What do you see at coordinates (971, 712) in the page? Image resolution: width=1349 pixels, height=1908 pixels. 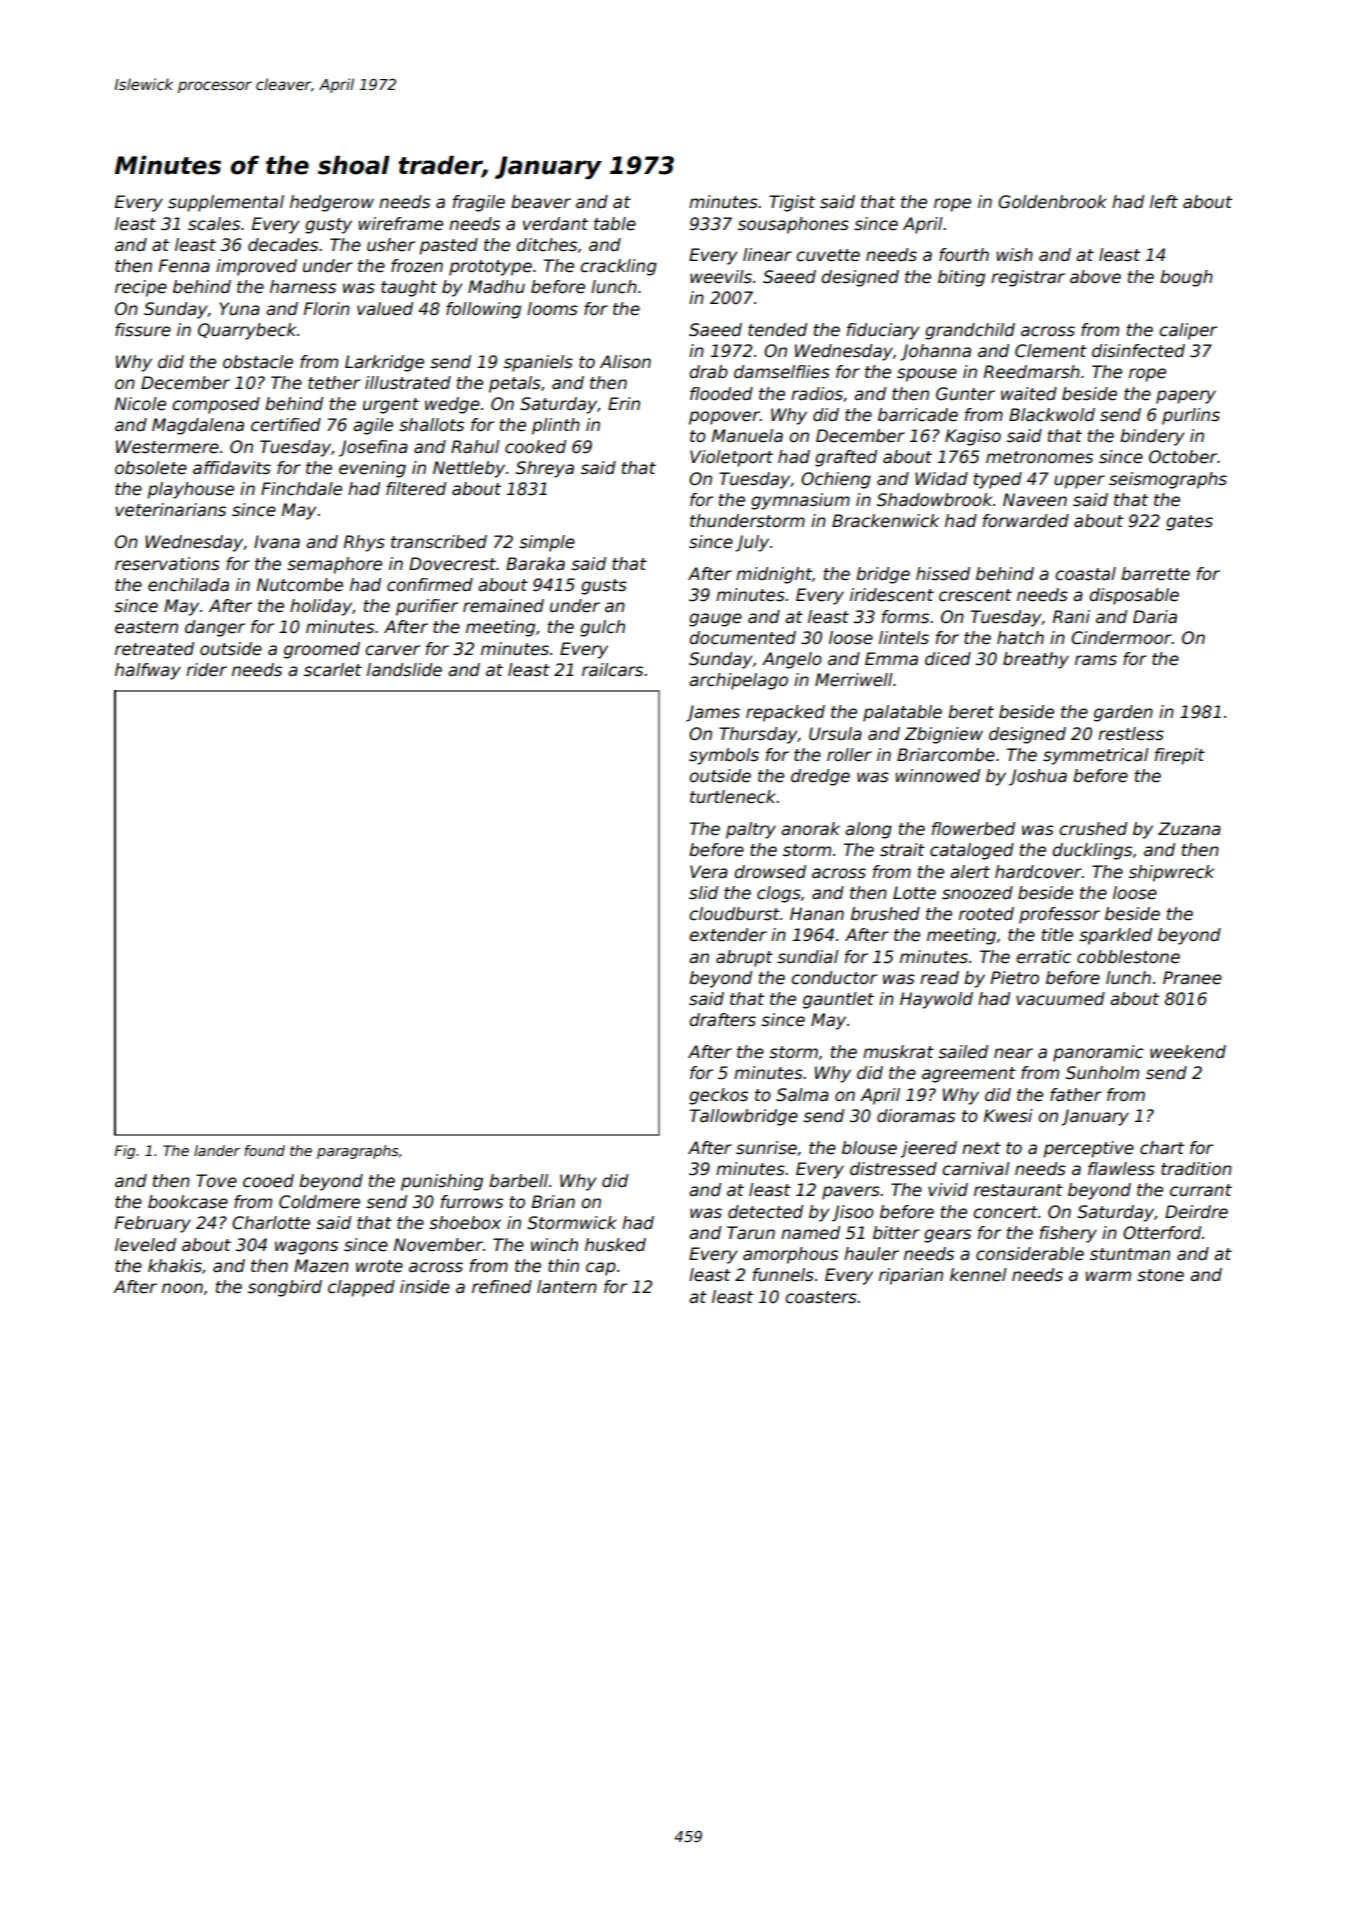 I see `beret` at bounding box center [971, 712].
